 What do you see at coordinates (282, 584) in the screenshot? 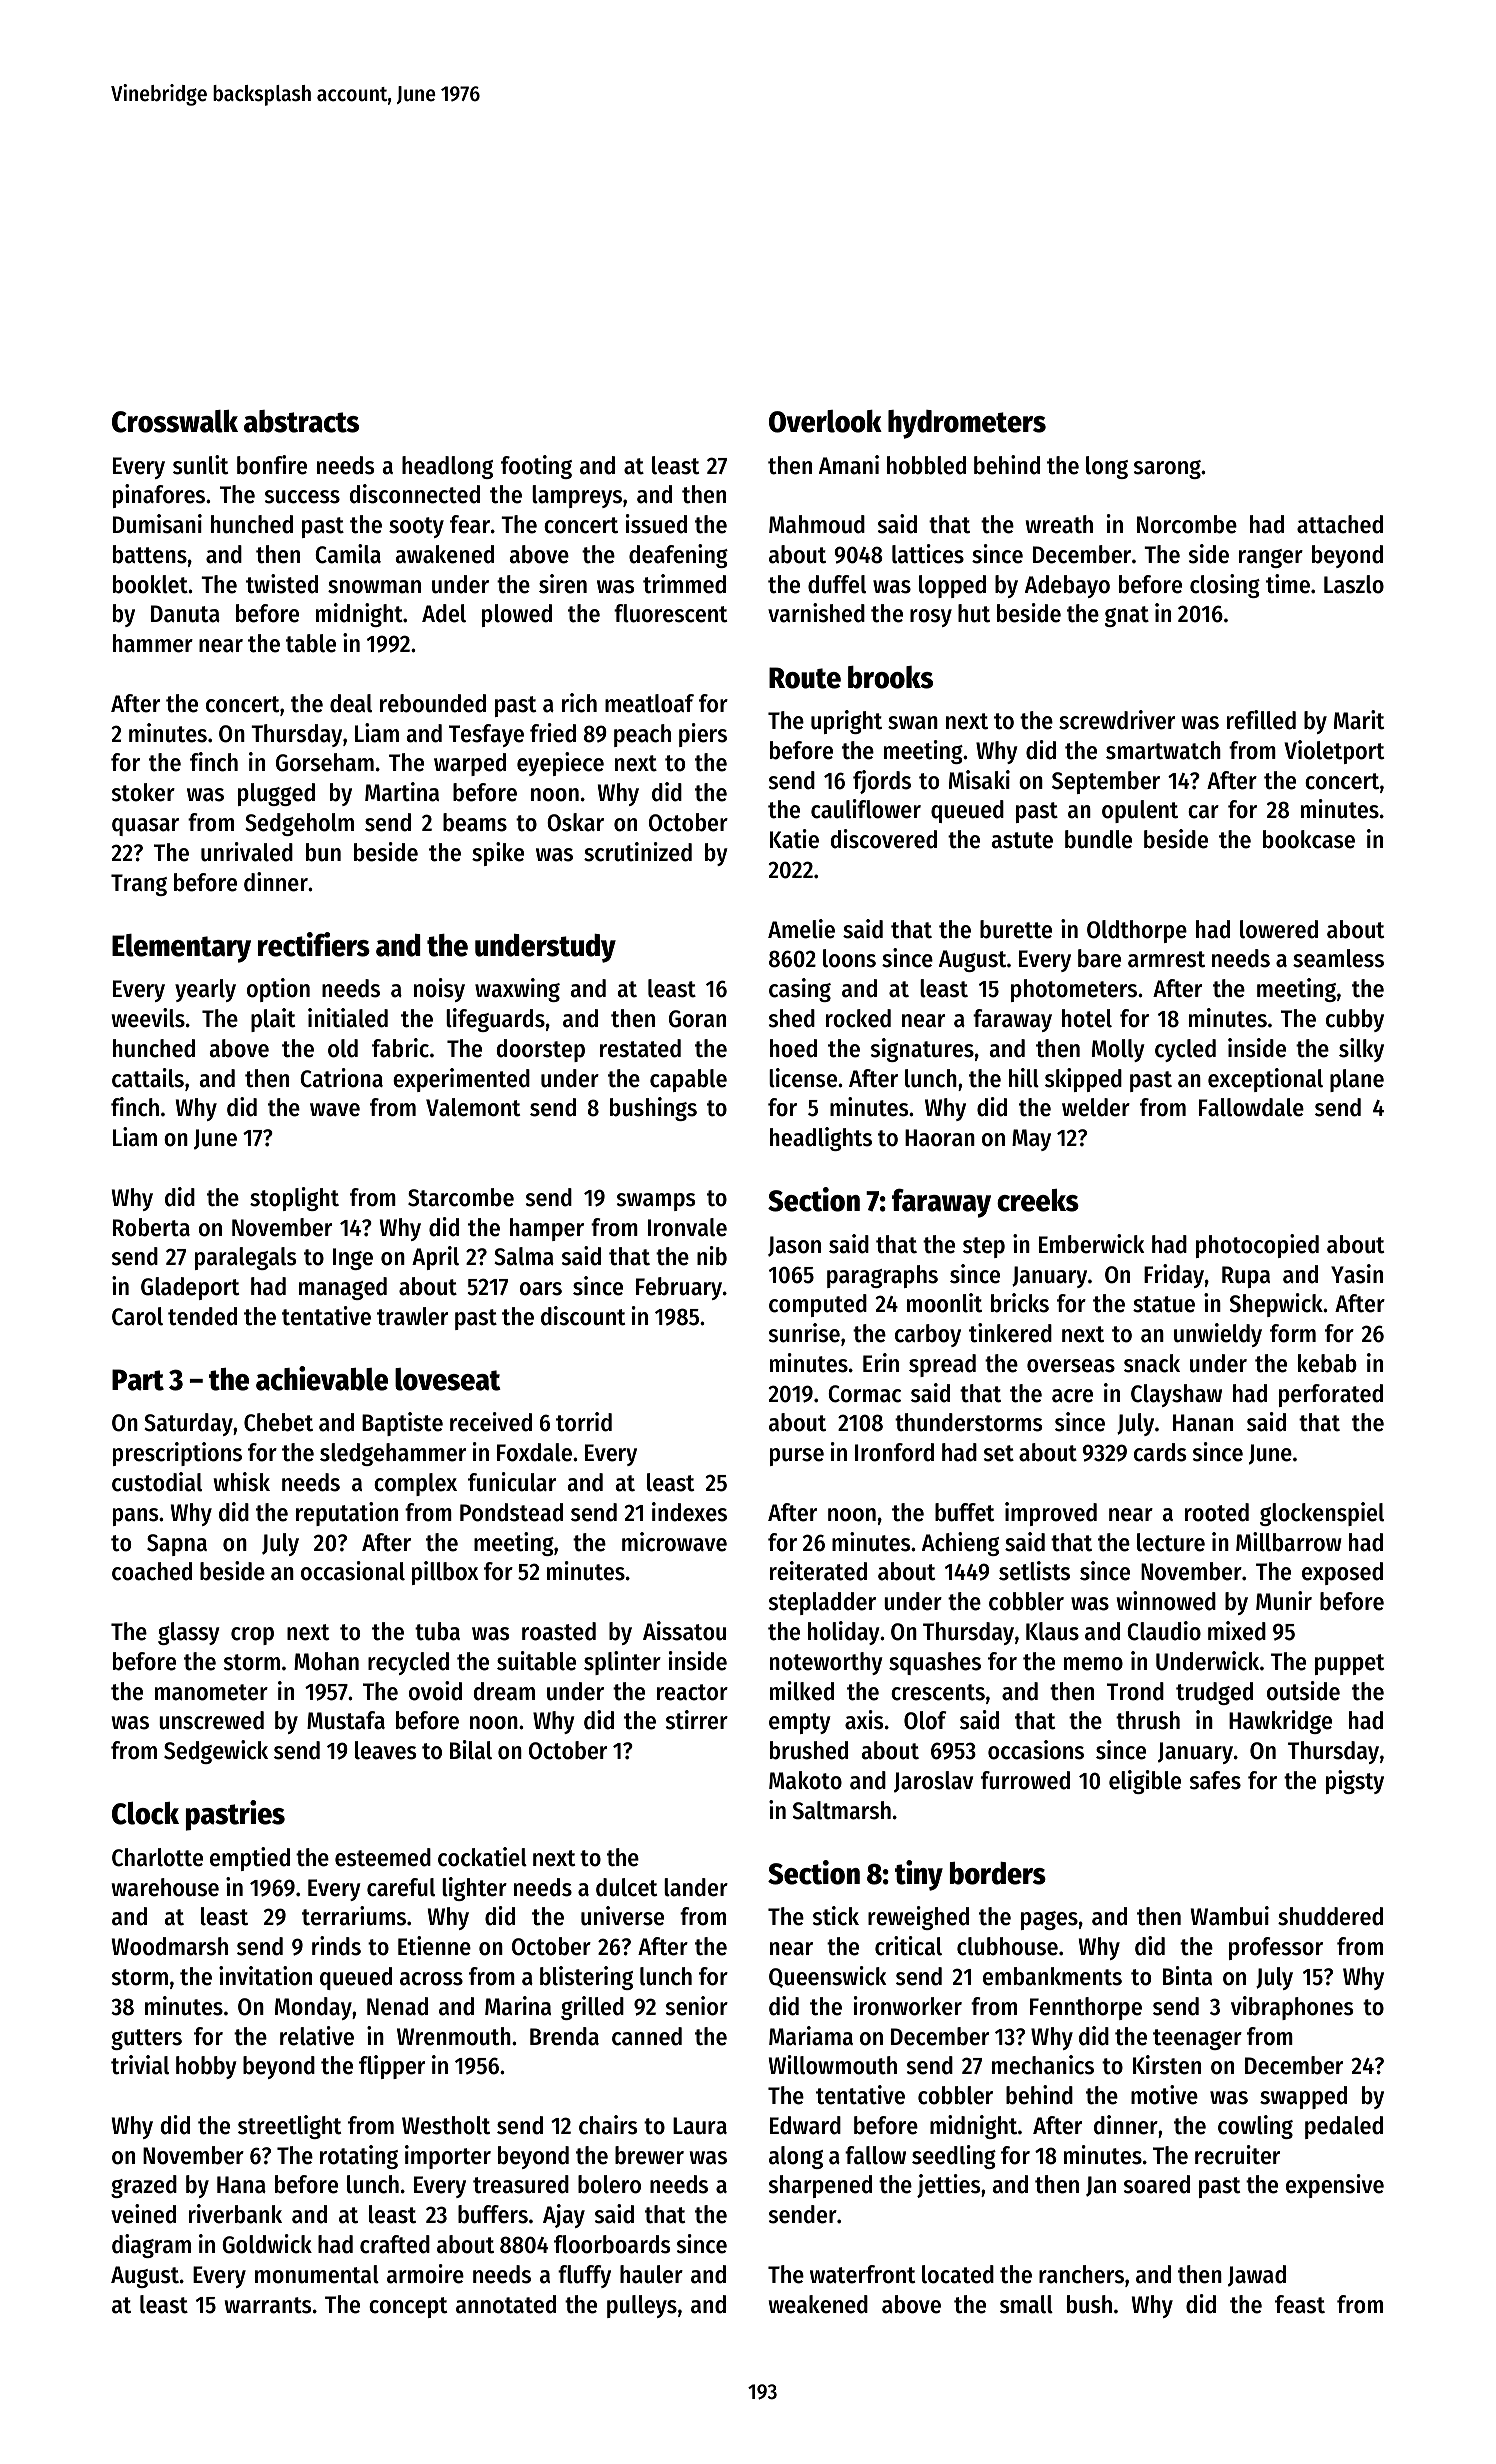
I see `twisted` at bounding box center [282, 584].
